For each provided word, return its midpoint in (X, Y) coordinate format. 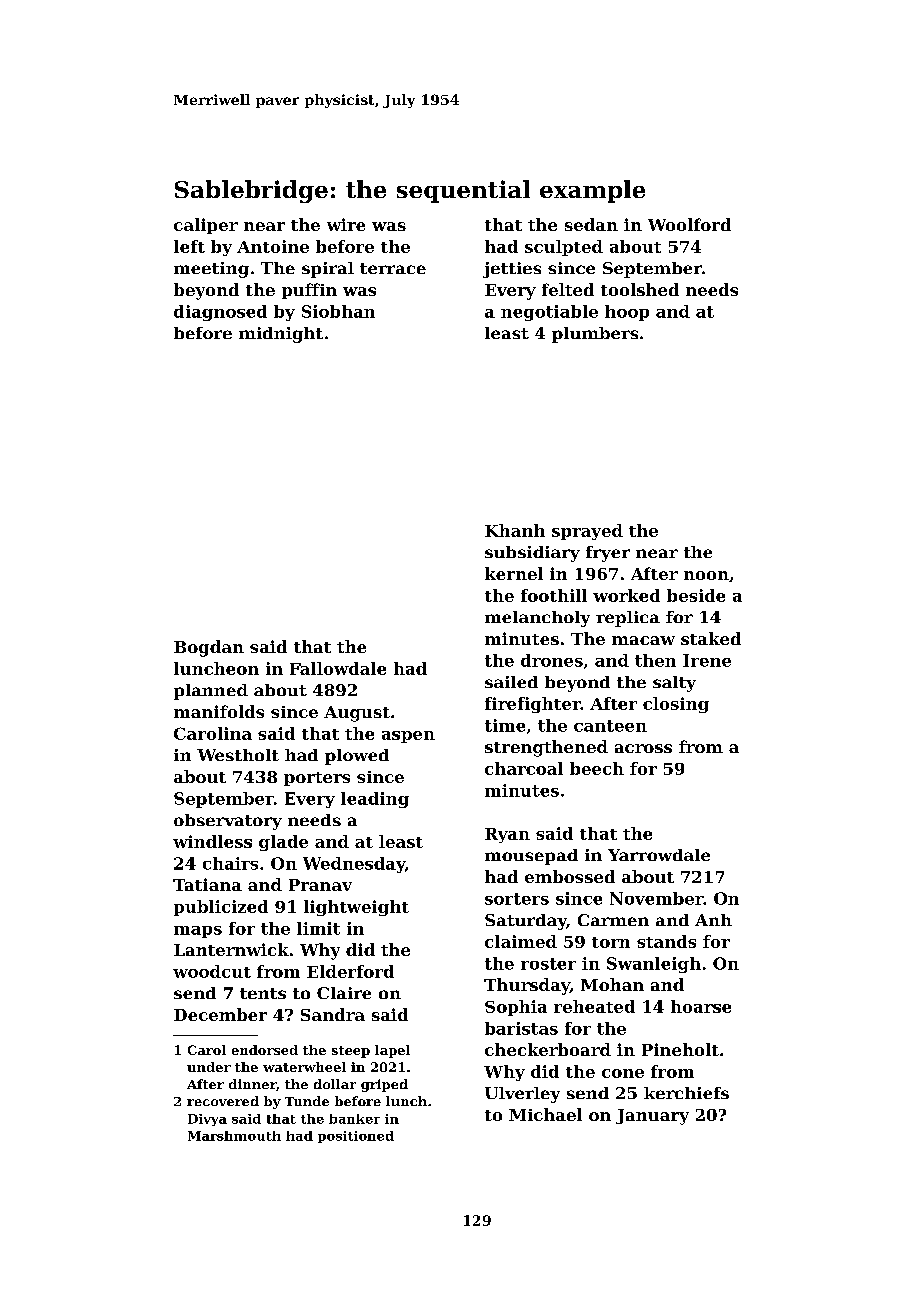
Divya (207, 1120)
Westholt (238, 755)
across (643, 748)
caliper (206, 226)
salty (674, 684)
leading (375, 800)
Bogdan (209, 648)
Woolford (689, 224)
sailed (511, 682)
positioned (356, 1137)
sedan (591, 224)
